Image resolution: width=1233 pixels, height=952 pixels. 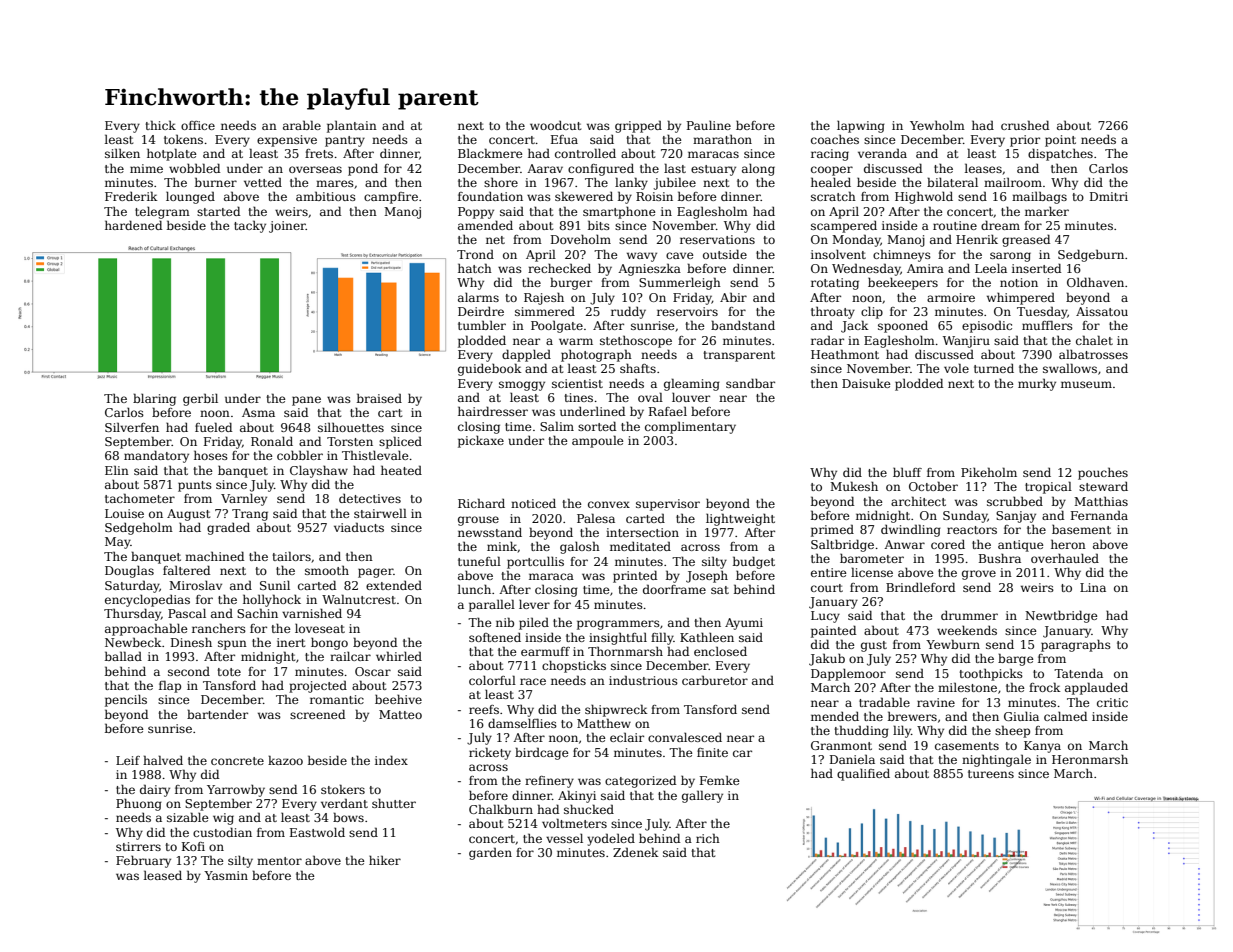 I want to click on notion, so click(x=1019, y=282).
